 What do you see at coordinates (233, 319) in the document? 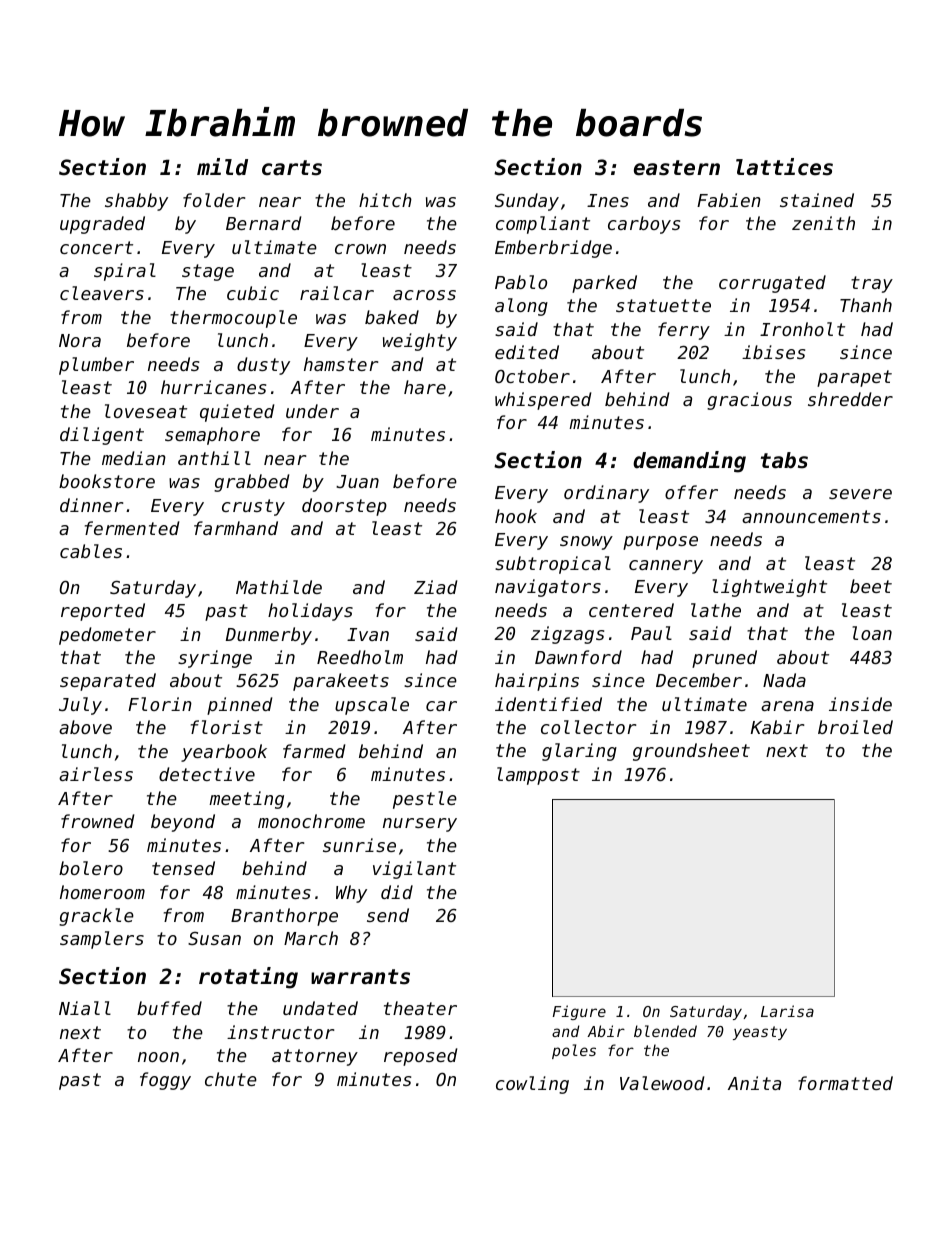
I see `thermocouple` at bounding box center [233, 319].
